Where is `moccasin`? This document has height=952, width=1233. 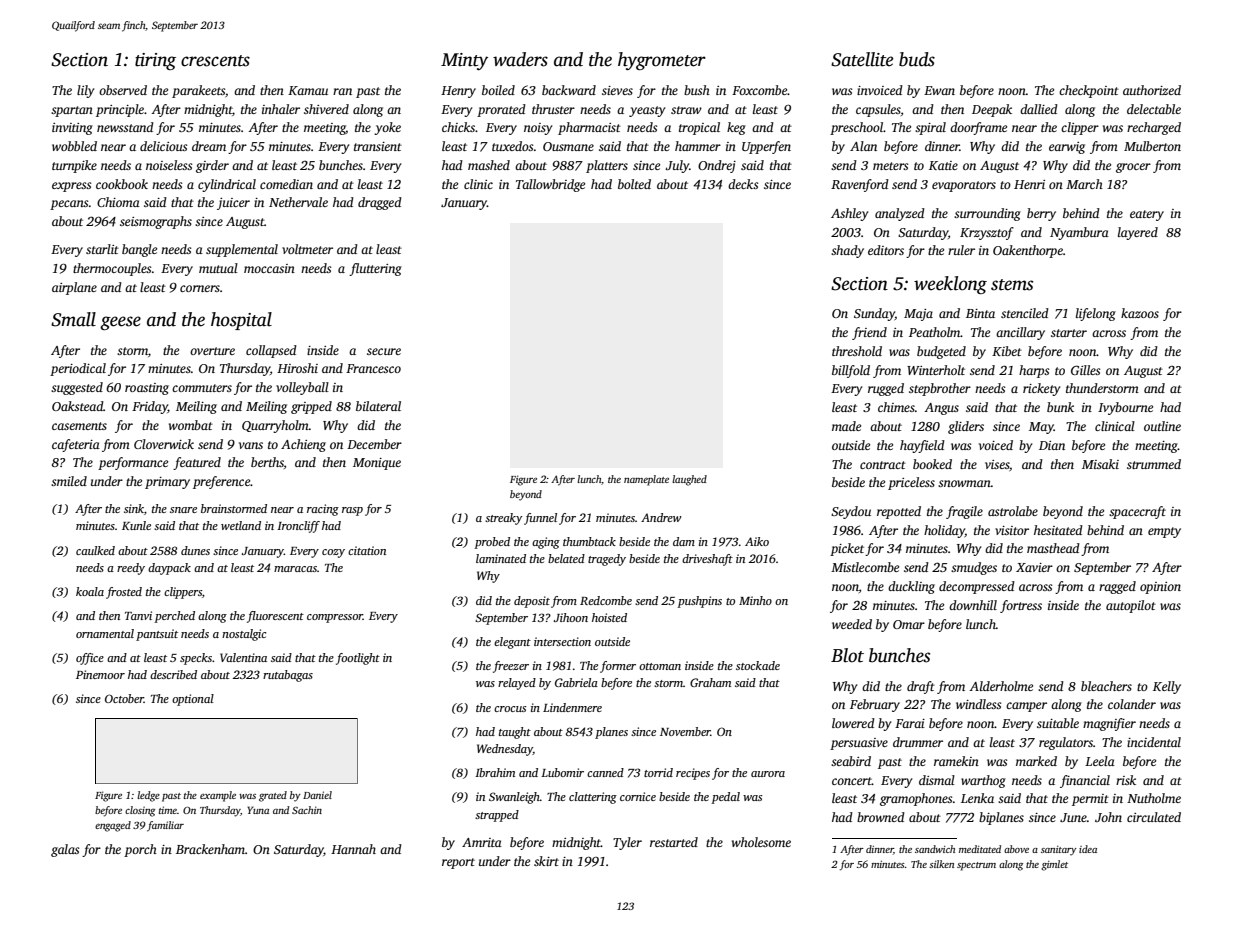 moccasin is located at coordinates (269, 268).
